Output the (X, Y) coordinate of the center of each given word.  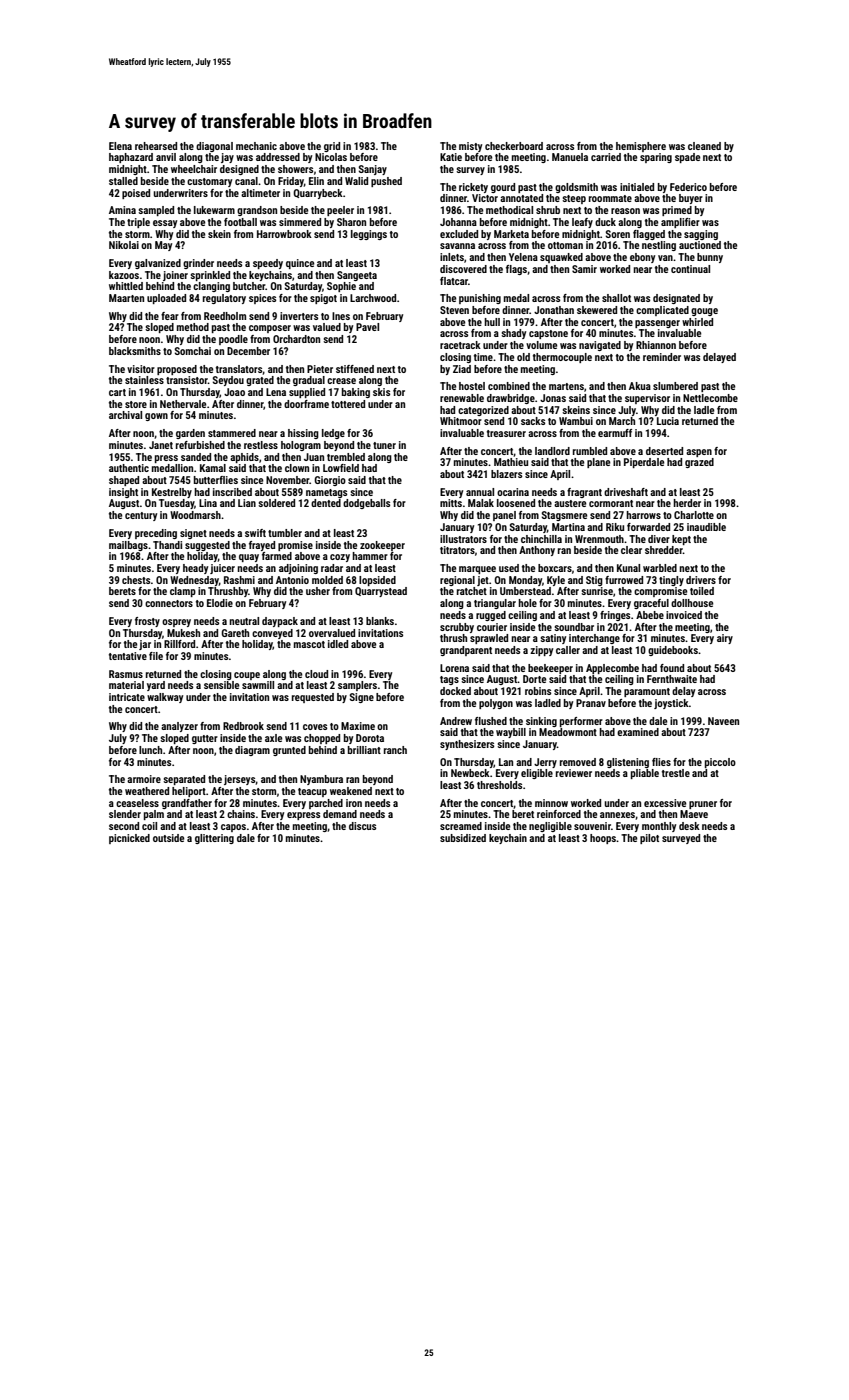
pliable (645, 774)
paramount (647, 692)
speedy (268, 264)
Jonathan (554, 310)
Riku (615, 527)
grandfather (187, 804)
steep (574, 199)
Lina (208, 503)
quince (300, 264)
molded (327, 580)
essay (165, 224)
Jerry (545, 763)
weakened (351, 791)
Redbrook (243, 726)
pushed (386, 182)
